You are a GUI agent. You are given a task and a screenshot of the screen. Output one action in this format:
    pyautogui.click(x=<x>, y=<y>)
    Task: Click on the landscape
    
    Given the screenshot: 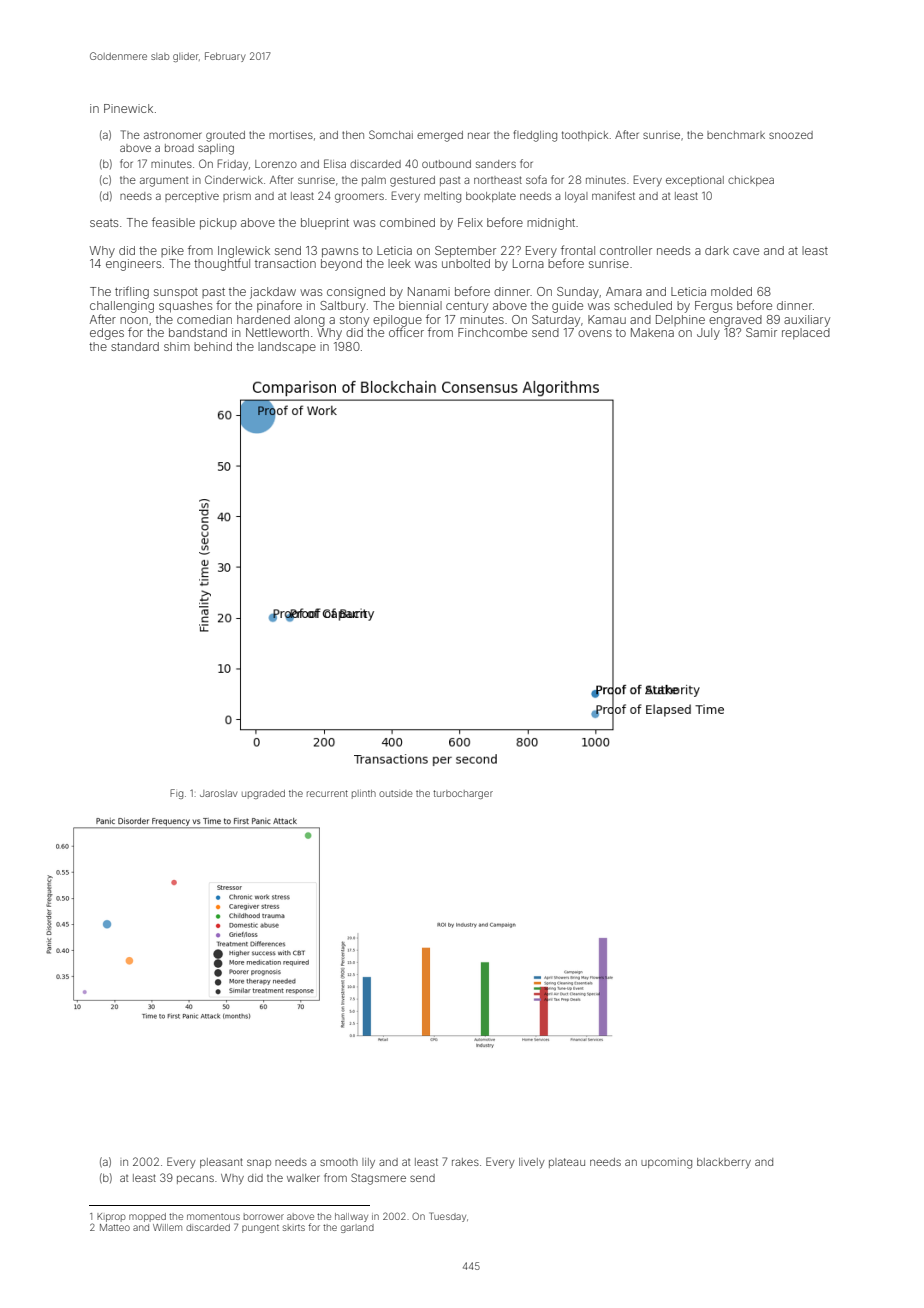 What is the action you would take?
    pyautogui.click(x=287, y=347)
